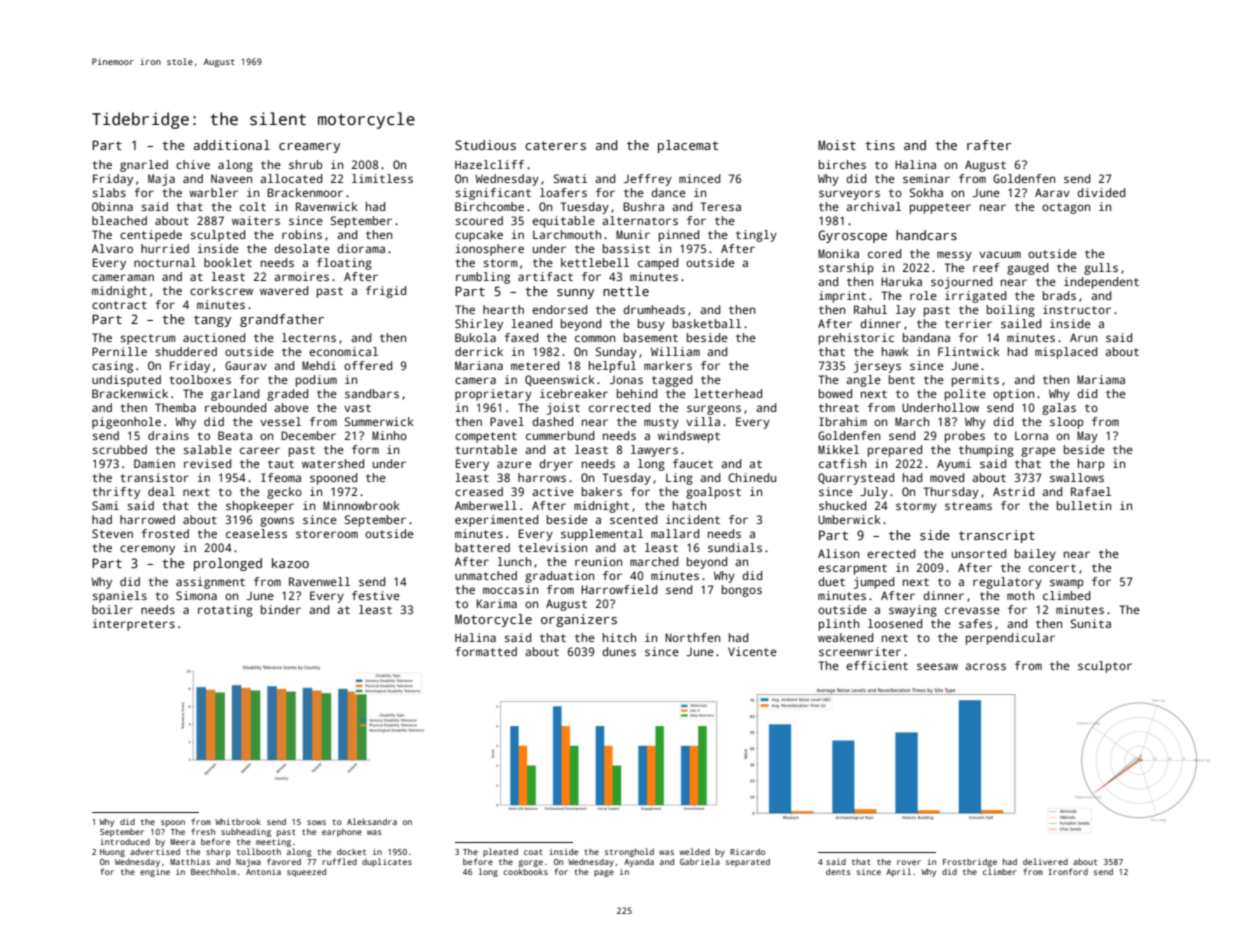 Image resolution: width=1233 pixels, height=952 pixels. Describe the element at coordinates (208, 449) in the image. I see `salable` at that location.
